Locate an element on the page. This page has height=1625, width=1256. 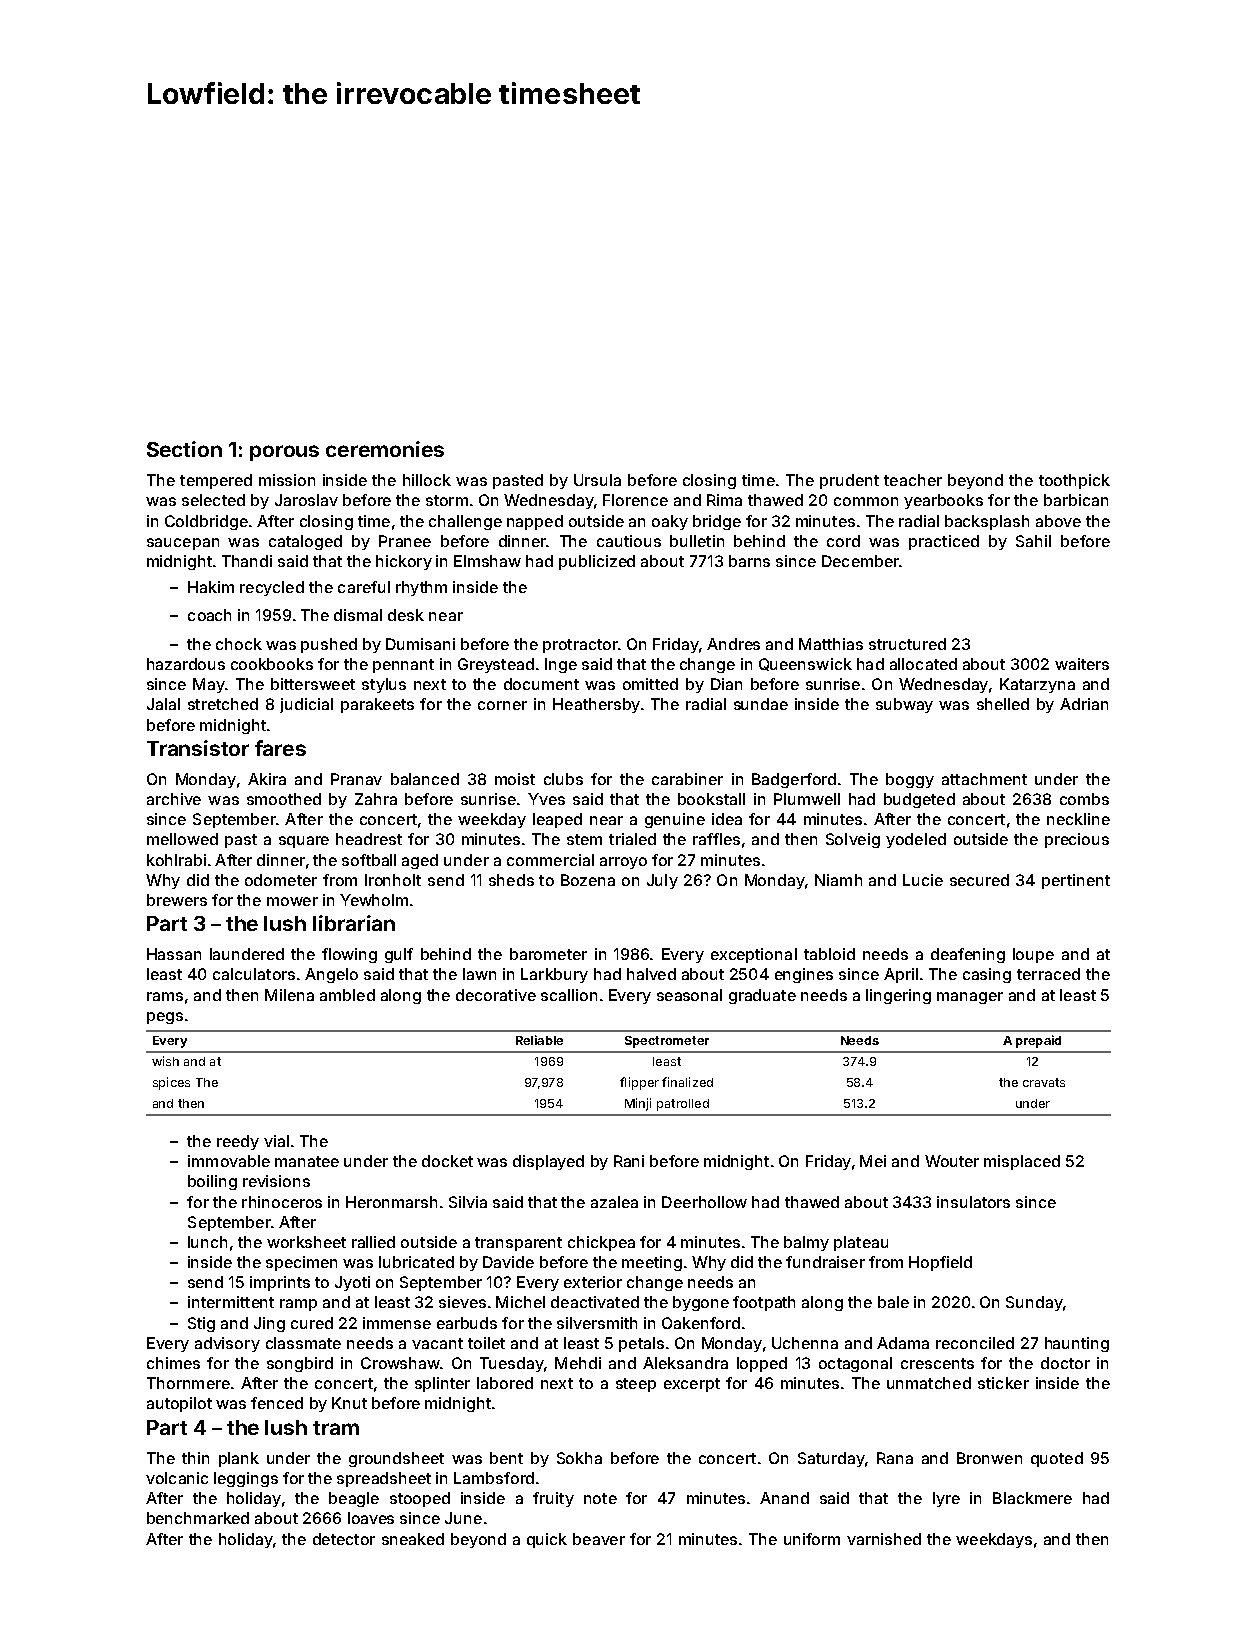
Section is located at coordinates (184, 449).
